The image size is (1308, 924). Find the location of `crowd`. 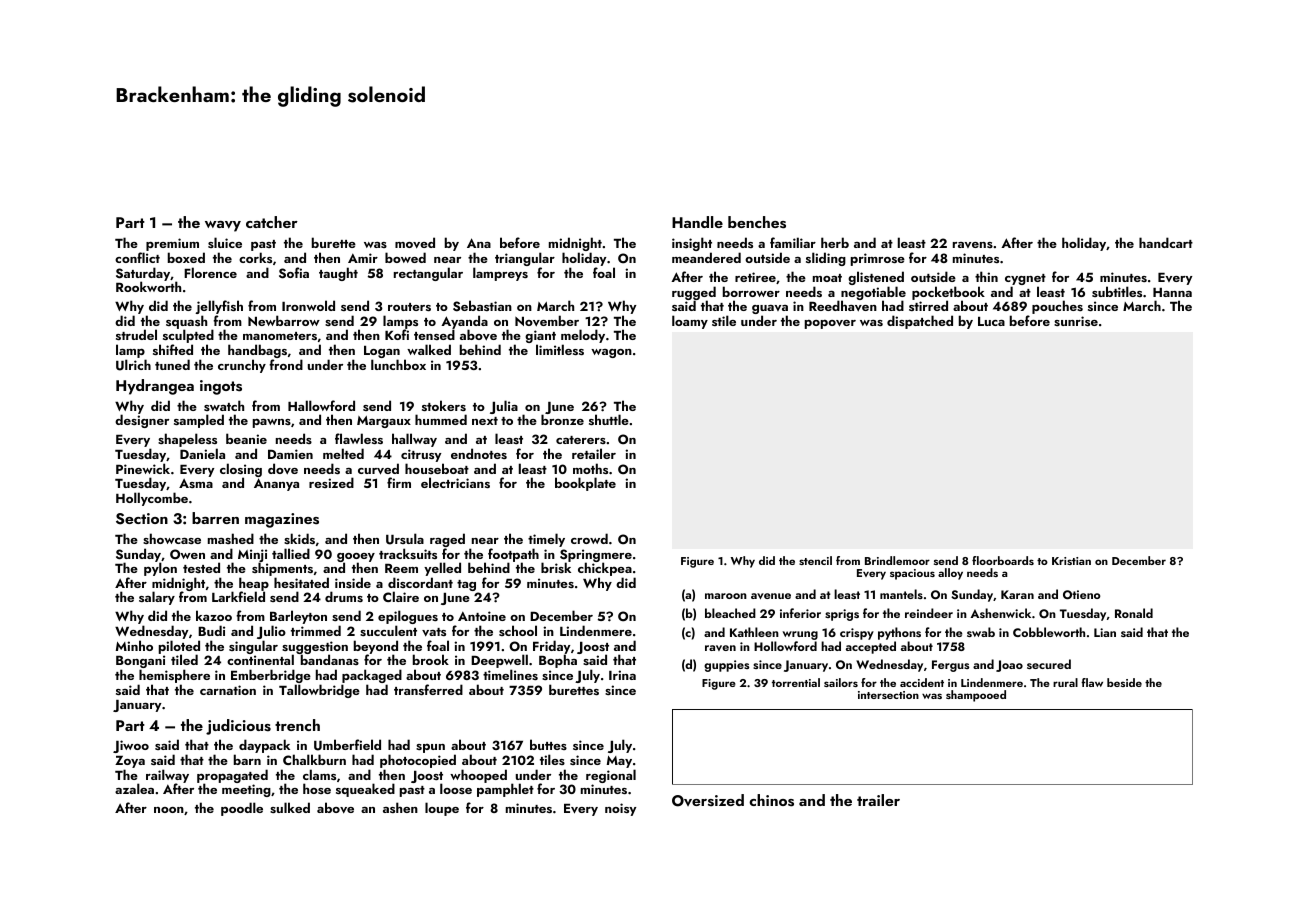

crowd is located at coordinates (589, 538).
